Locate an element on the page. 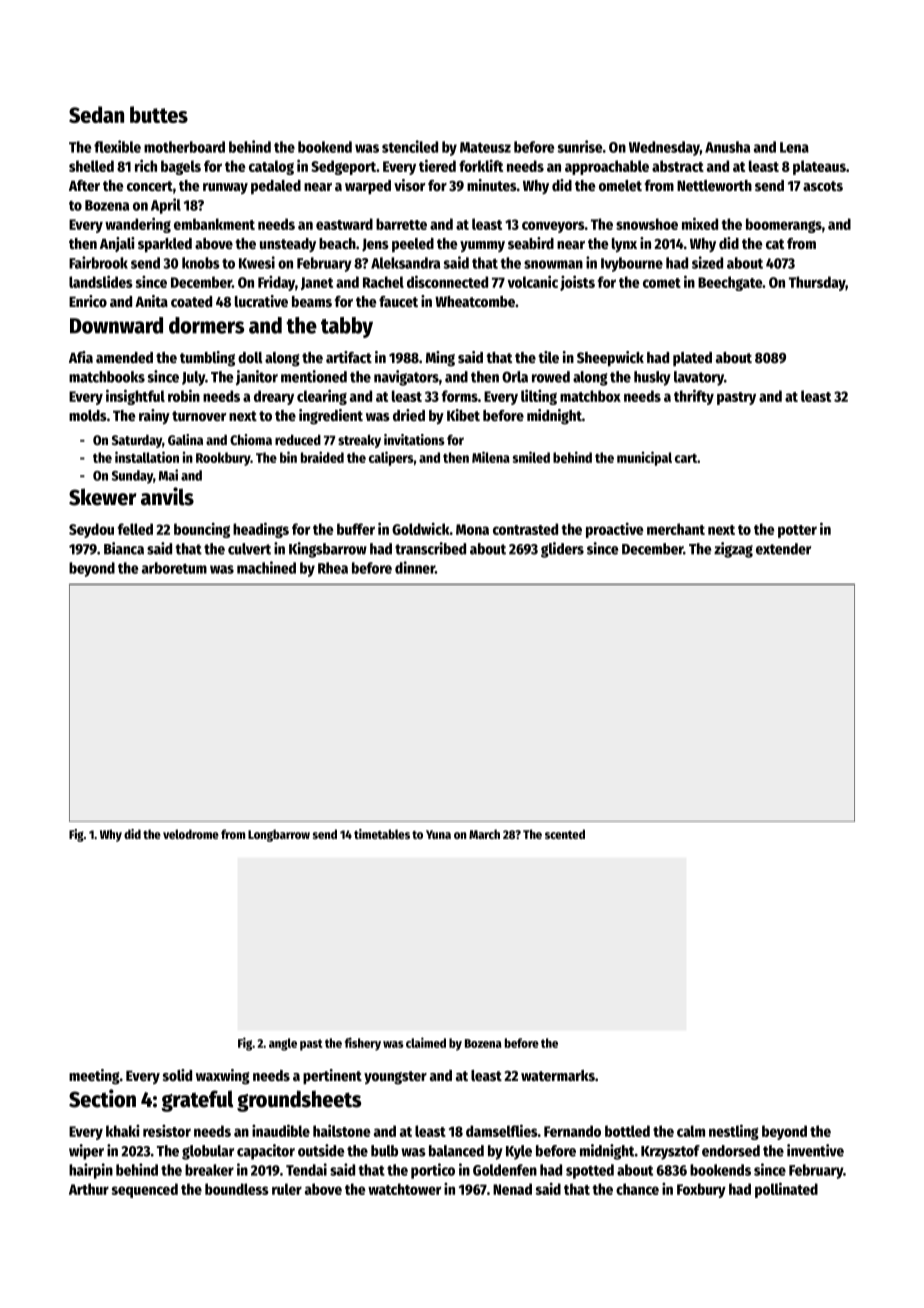 The image size is (924, 1308). Anusha is located at coordinates (727, 147).
